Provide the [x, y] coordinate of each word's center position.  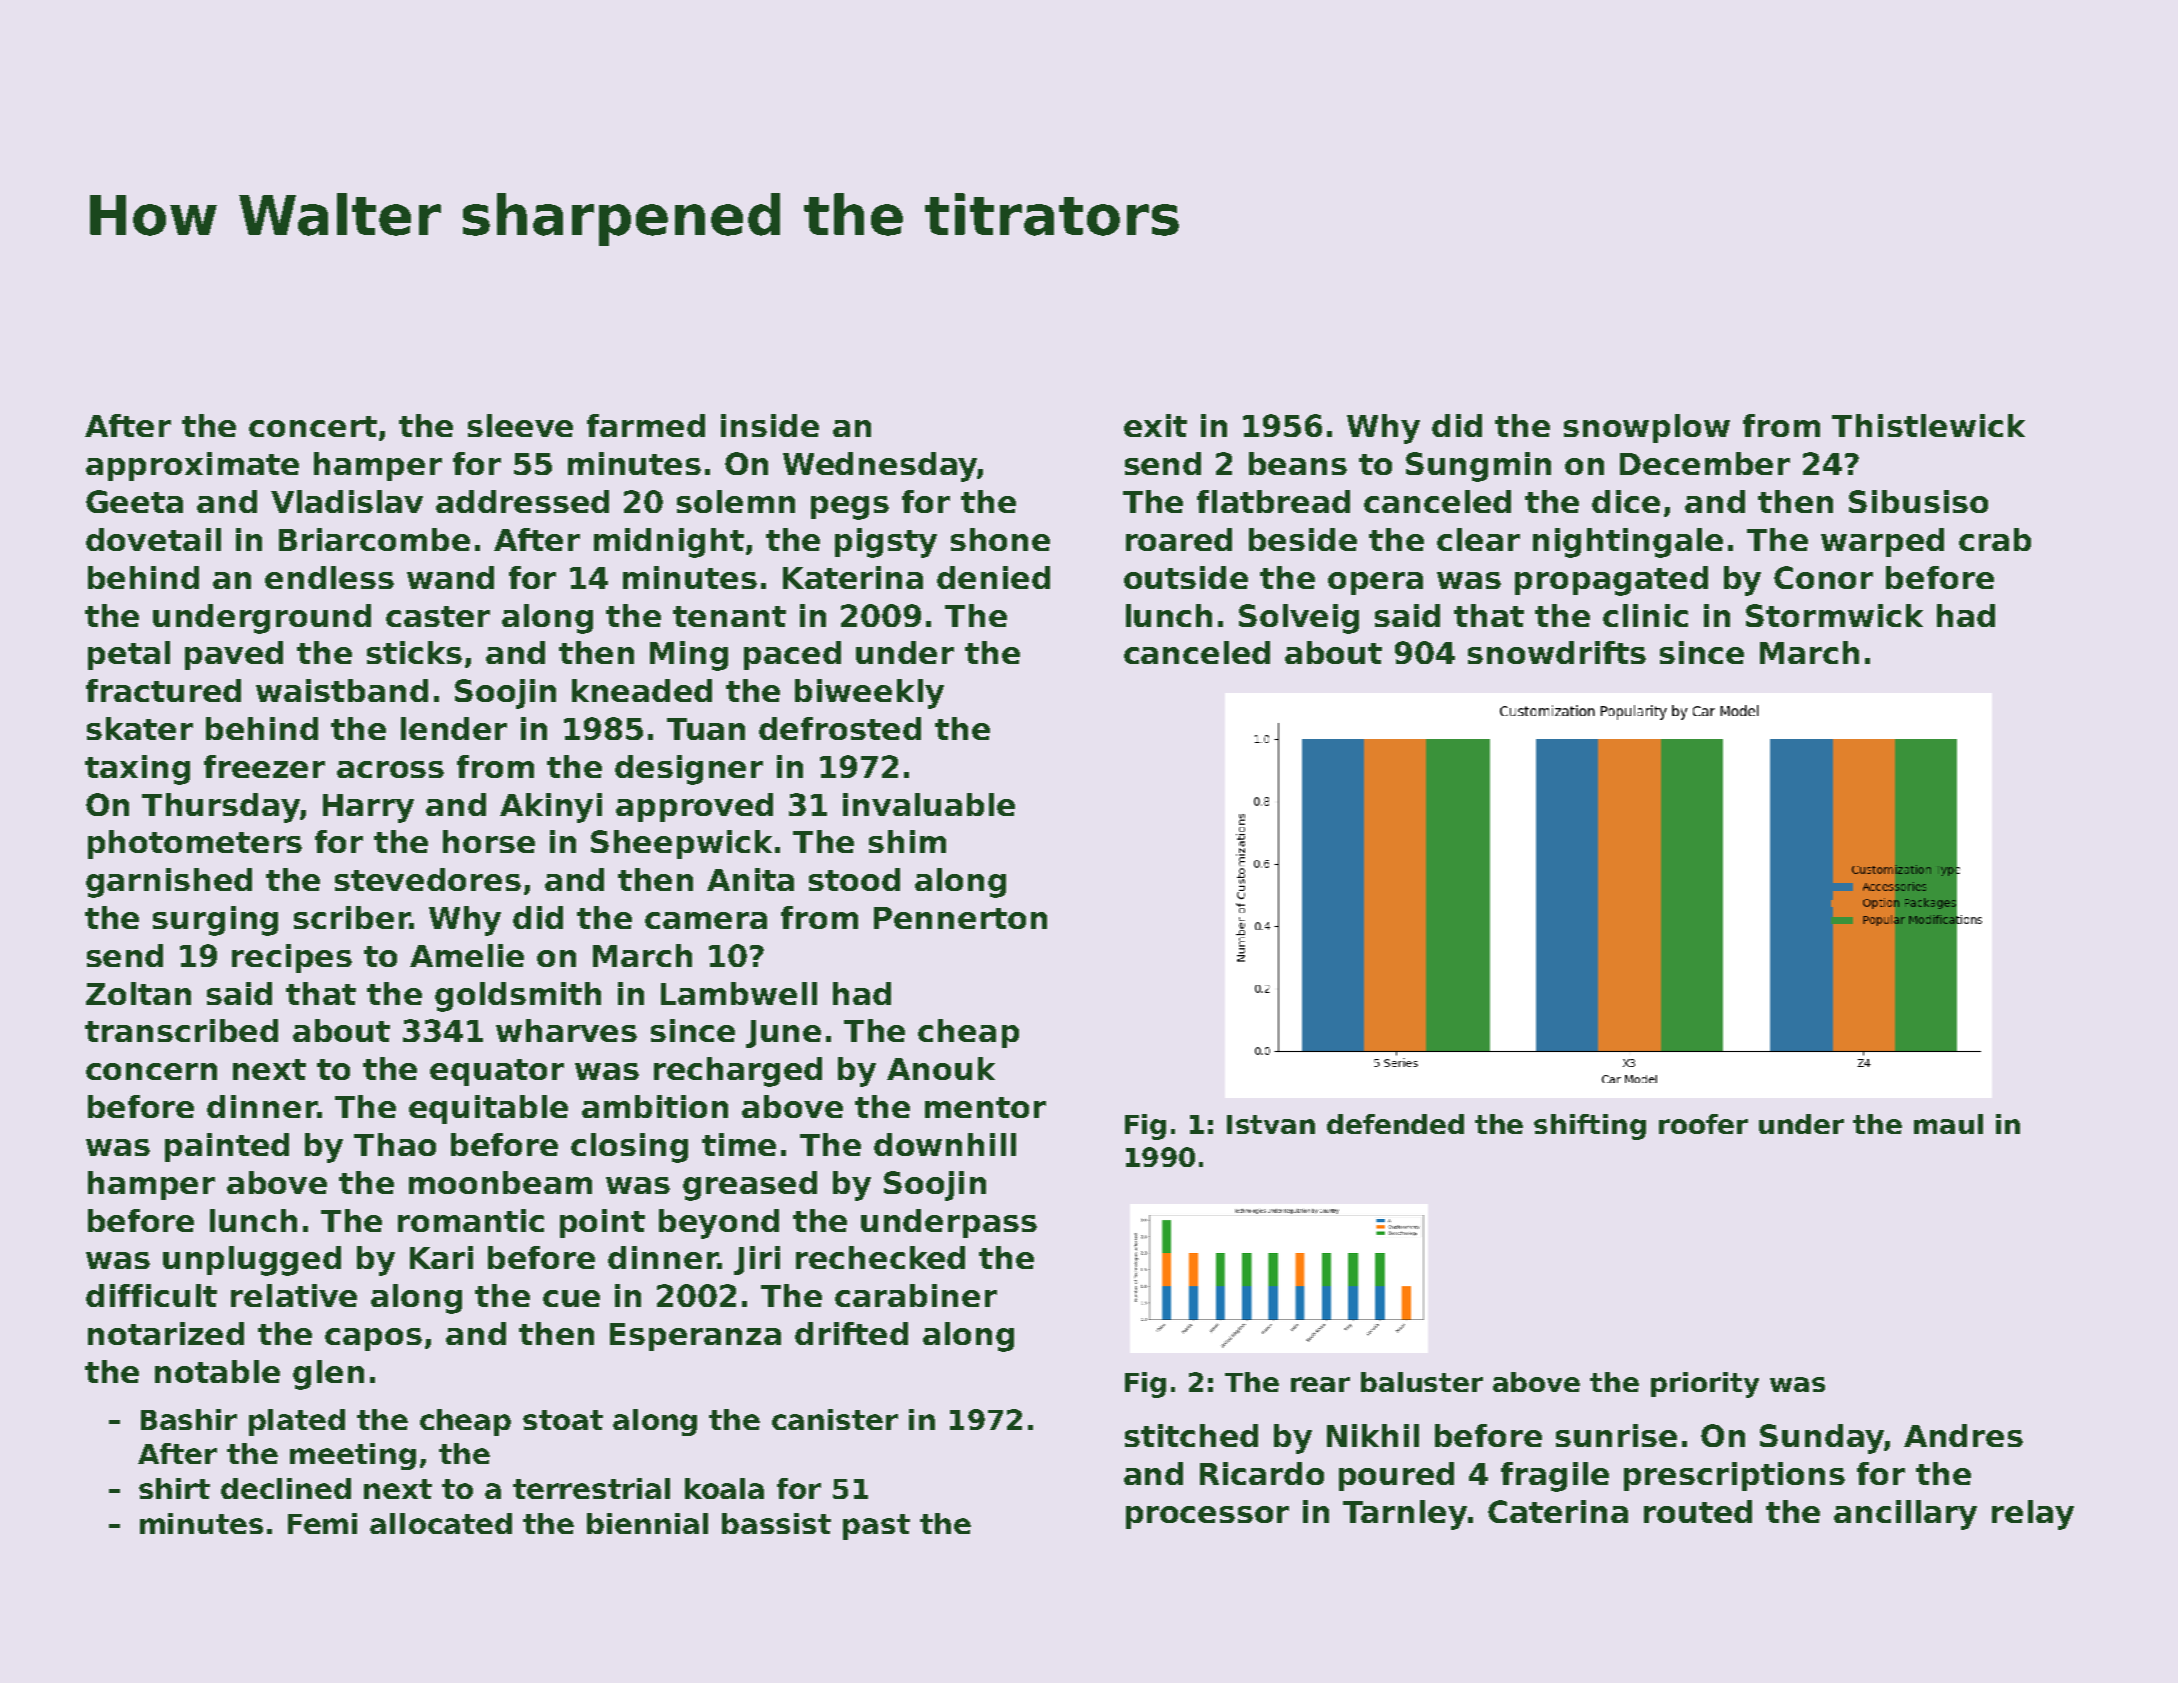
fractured [163, 690]
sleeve [520, 425]
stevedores [428, 879]
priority [1705, 1385]
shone [1000, 539]
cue [571, 1298]
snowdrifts [1557, 652]
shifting [1590, 1127]
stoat [563, 1420]
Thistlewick [1928, 425]
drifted [851, 1333]
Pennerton [960, 918]
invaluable [929, 804]
